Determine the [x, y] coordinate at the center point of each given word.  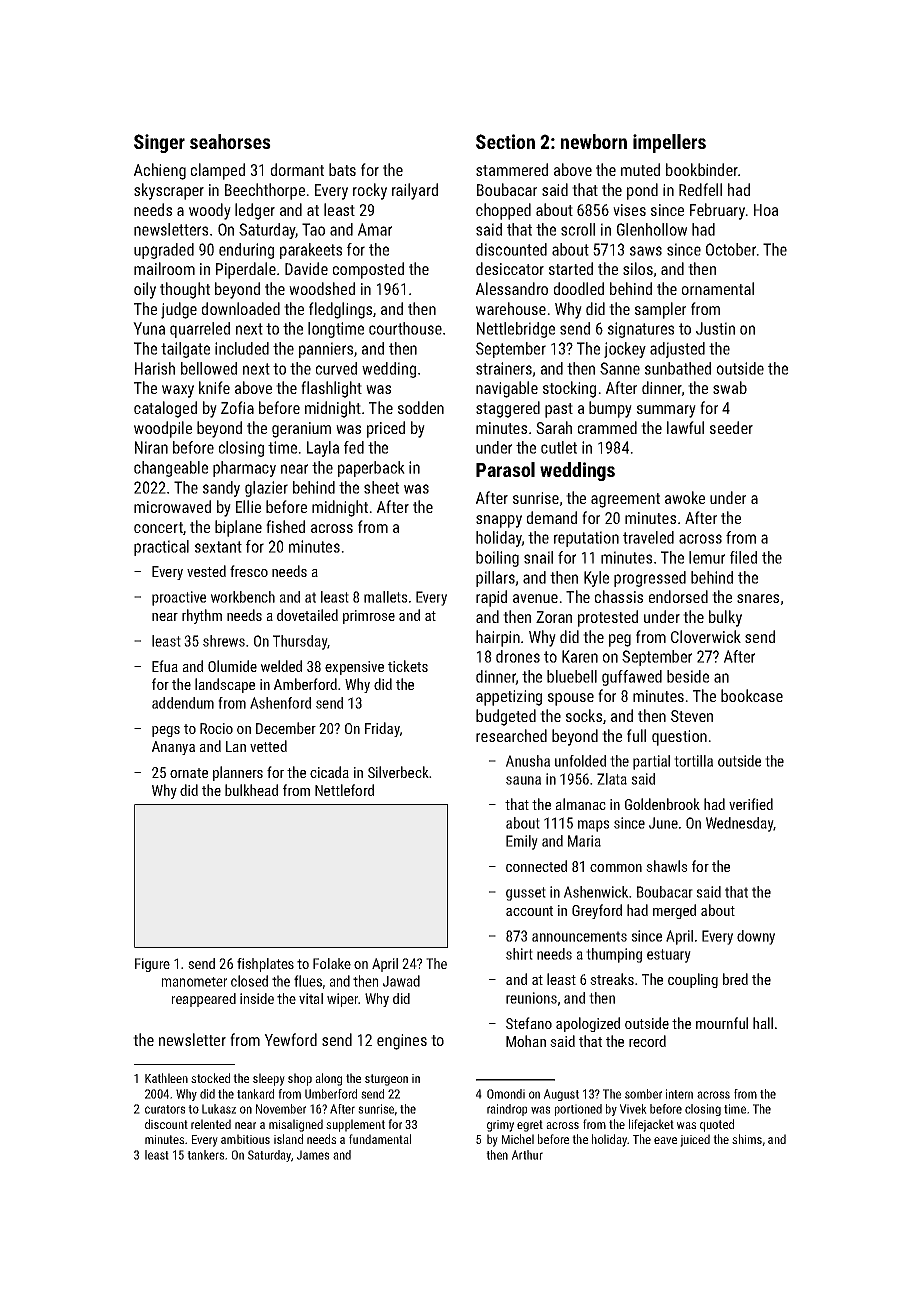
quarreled [200, 330]
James [313, 1155]
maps [593, 826]
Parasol [505, 469]
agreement [625, 500]
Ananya [173, 748]
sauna [523, 780]
